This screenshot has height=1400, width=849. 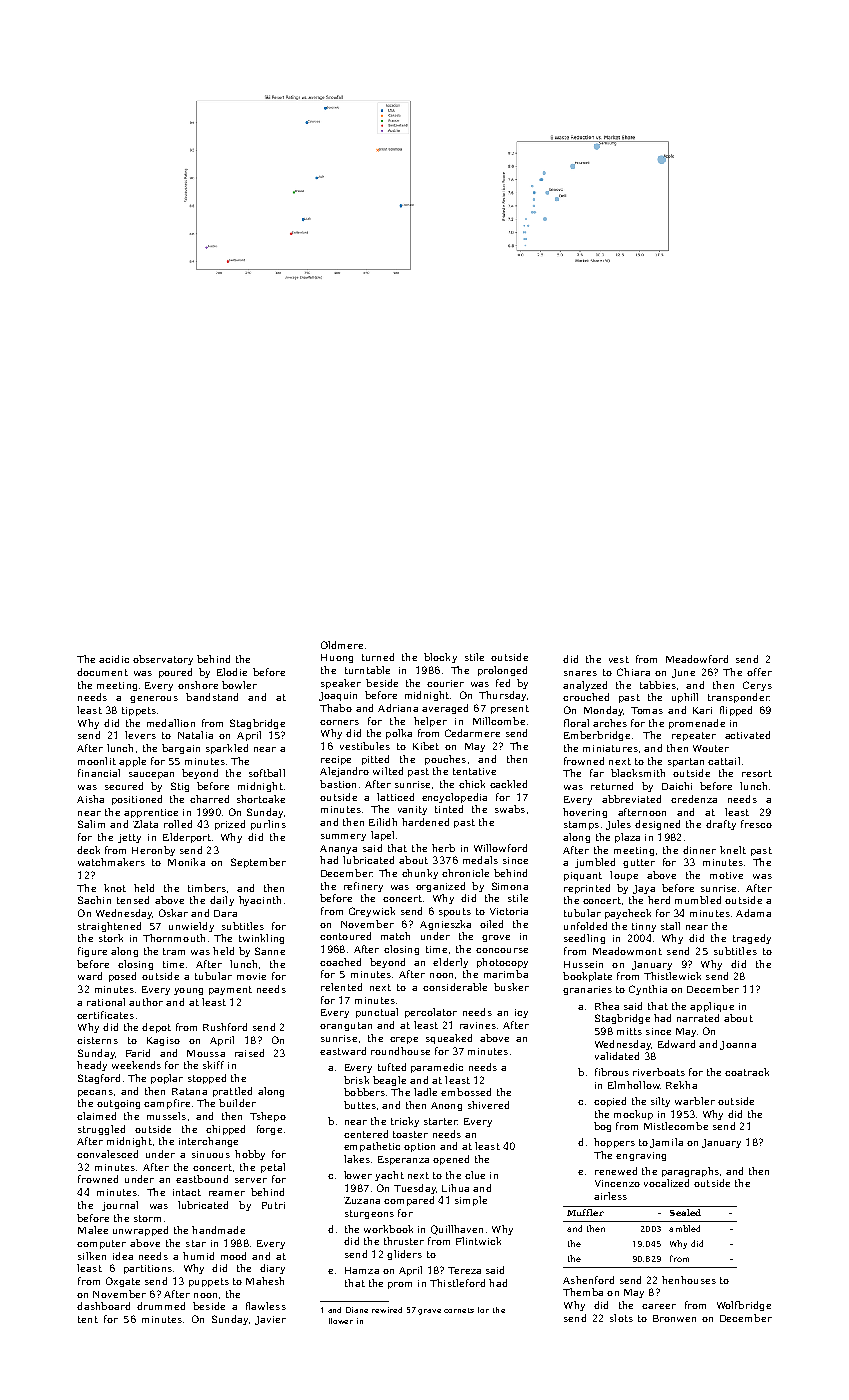 What do you see at coordinates (230, 990) in the screenshot?
I see `payment` at bounding box center [230, 990].
